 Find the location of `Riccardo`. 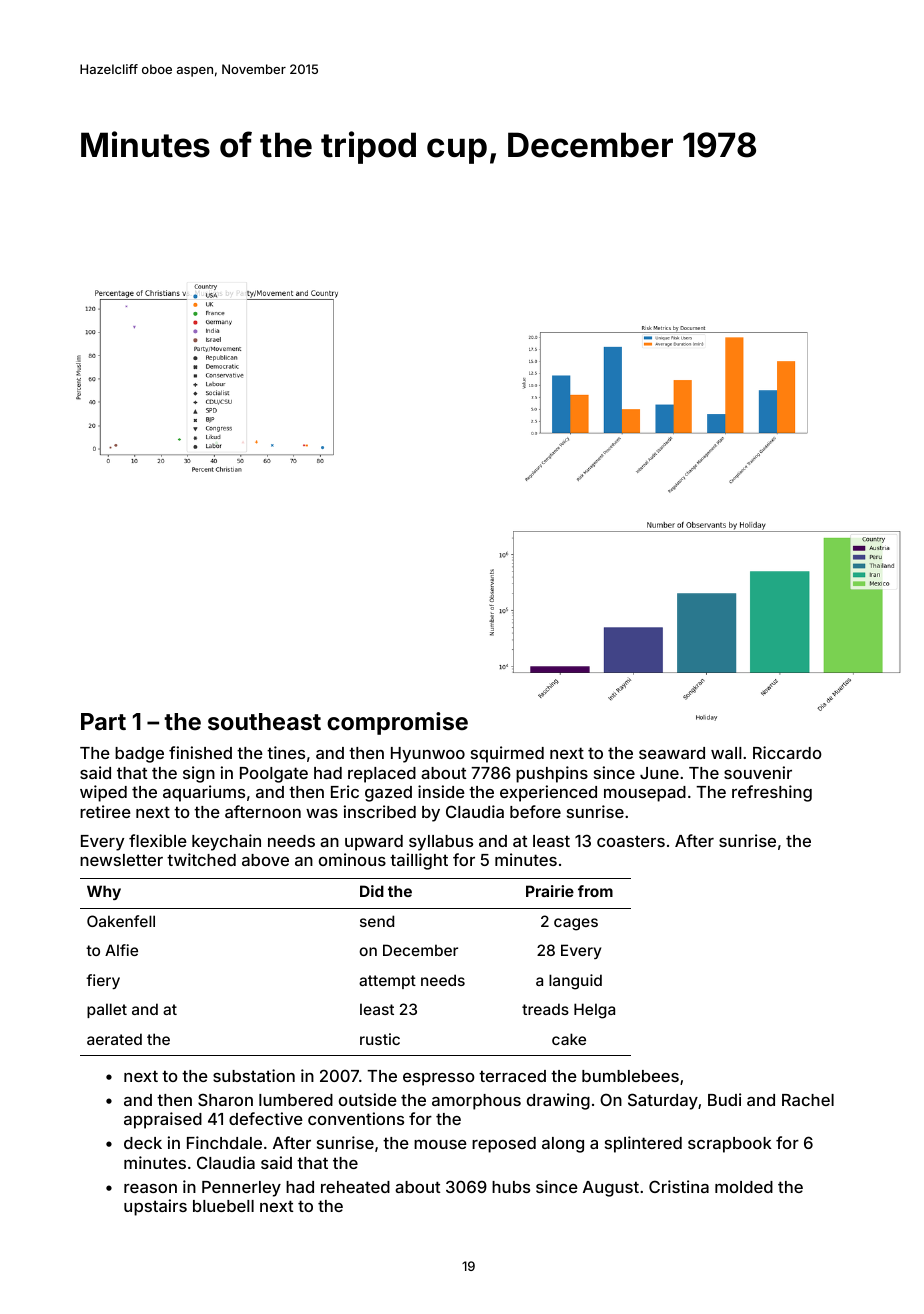

Riccardo is located at coordinates (787, 752).
